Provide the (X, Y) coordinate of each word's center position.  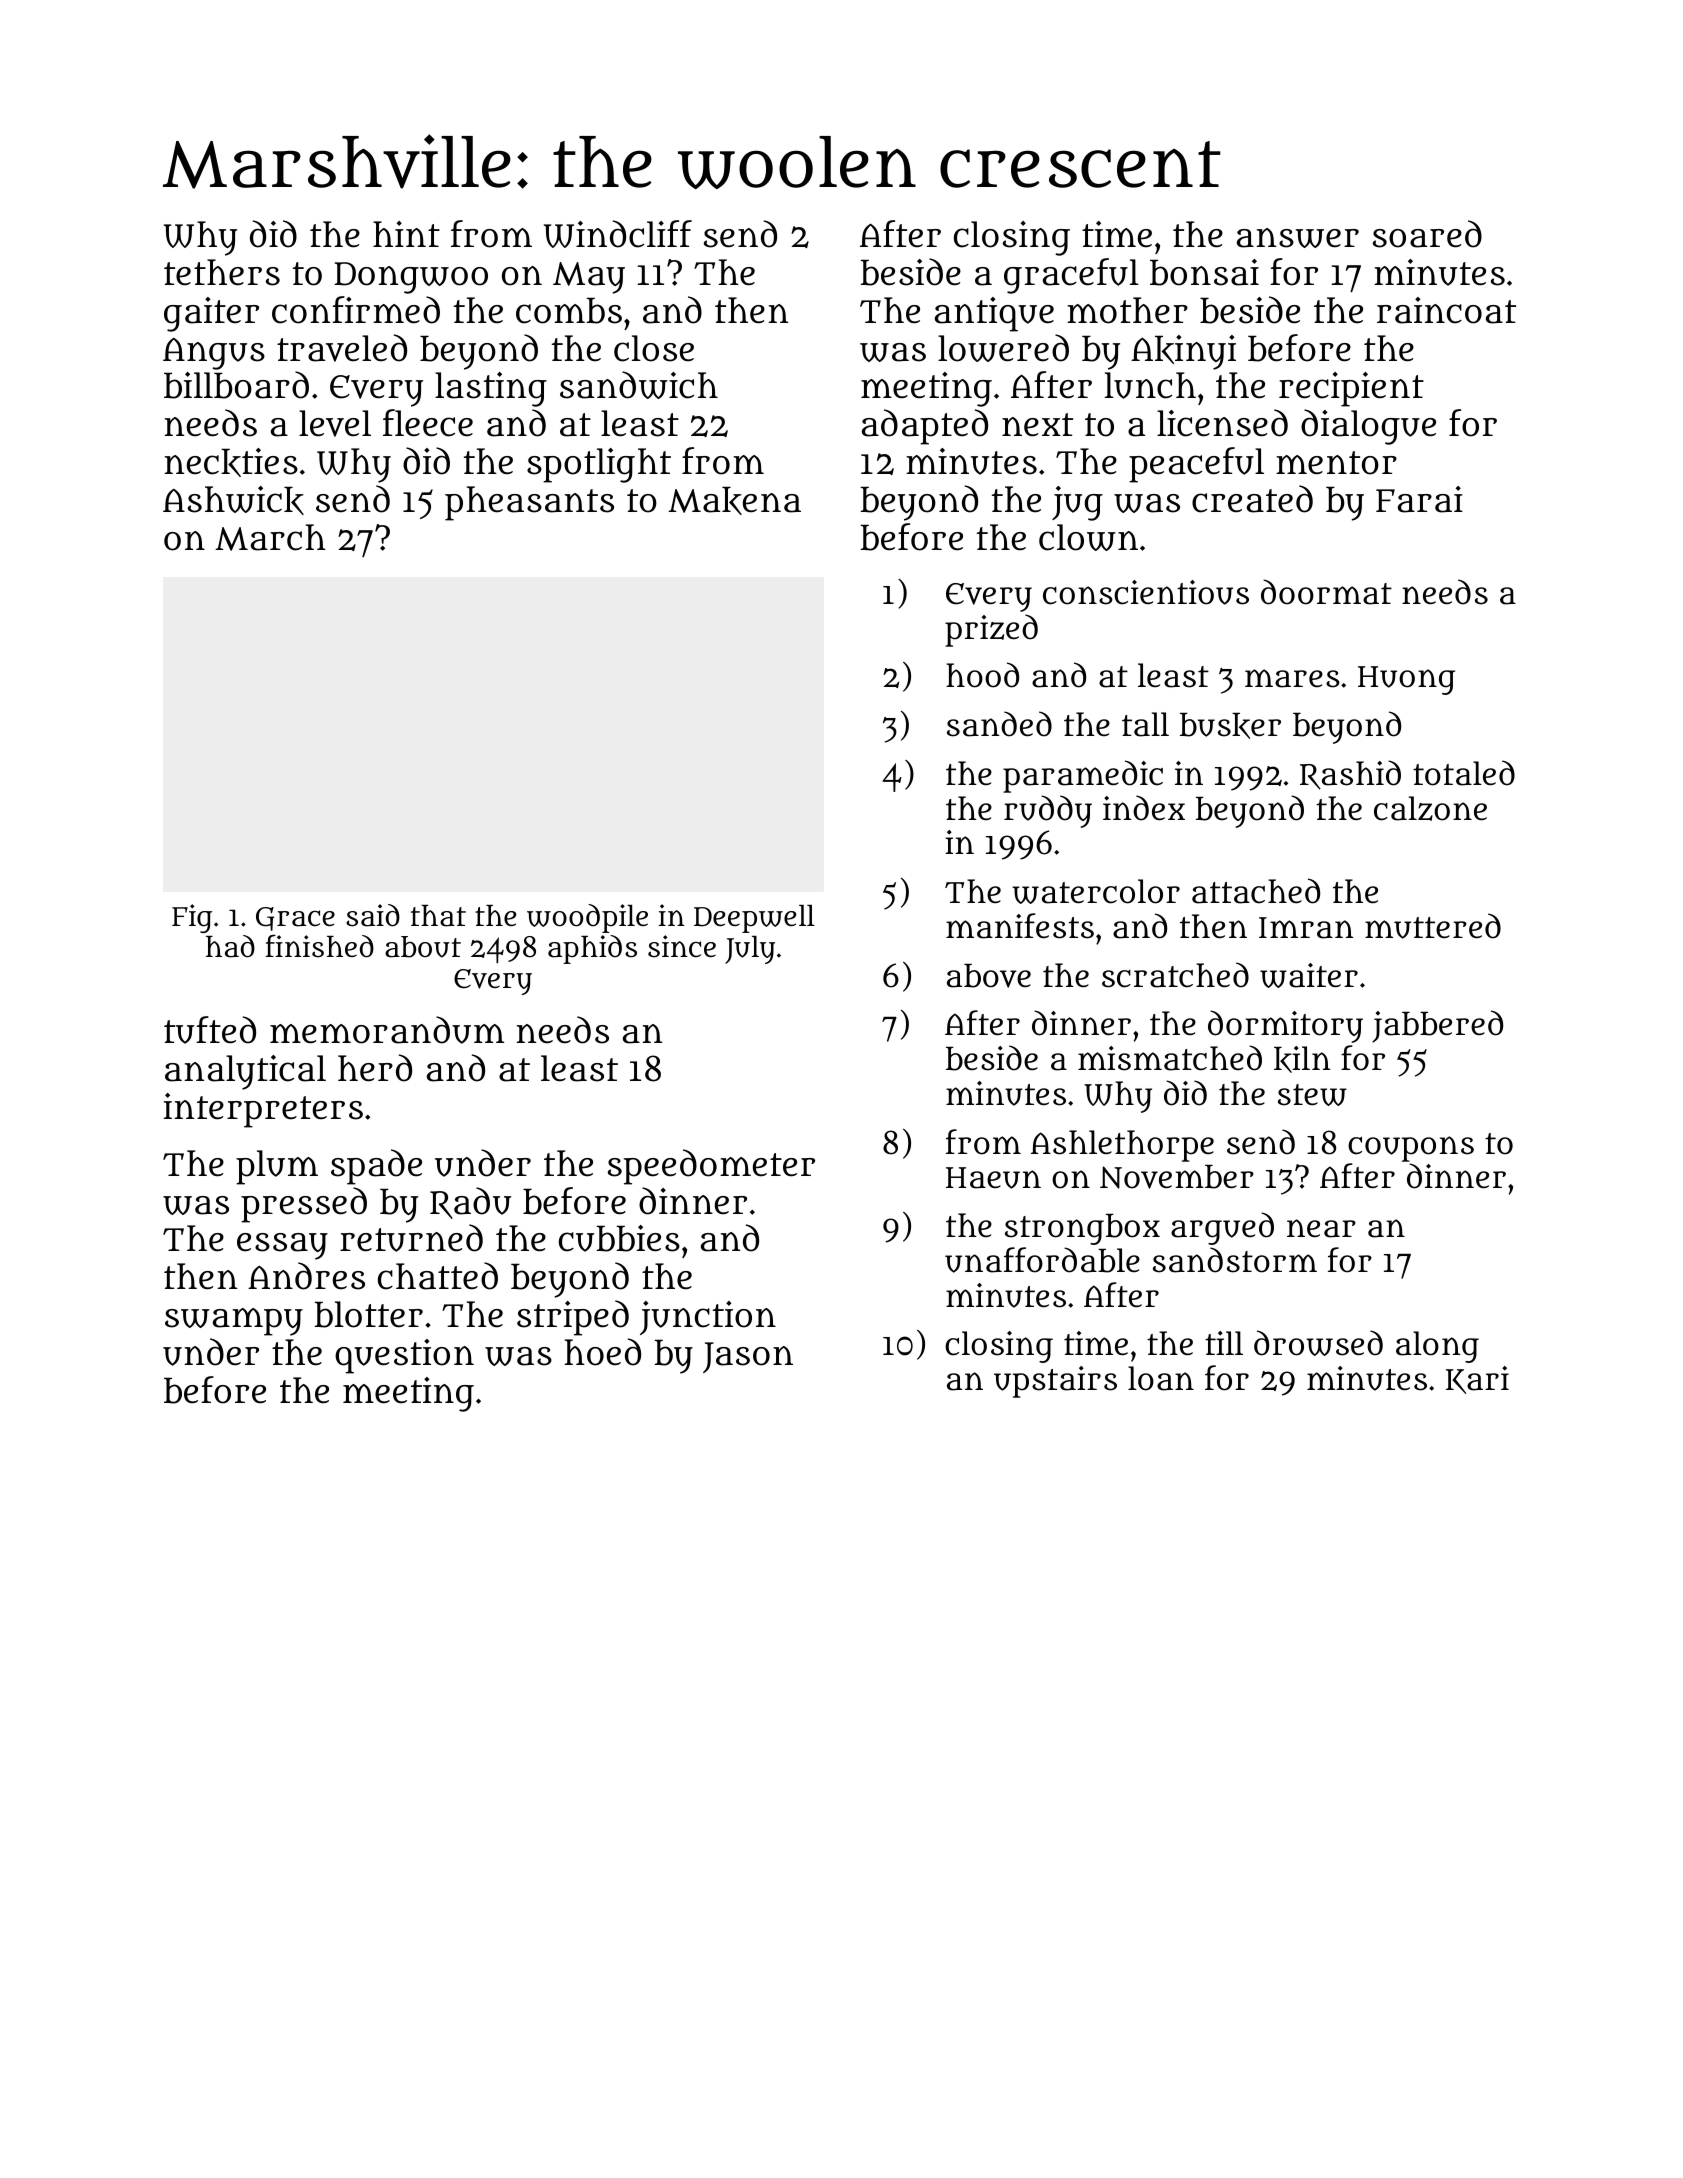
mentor (1336, 463)
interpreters (263, 1110)
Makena (734, 500)
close (654, 348)
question (404, 1356)
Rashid (1350, 775)
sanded (999, 724)
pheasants (529, 503)
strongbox (1082, 1229)
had (230, 946)
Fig (192, 918)
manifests (1020, 926)
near (1321, 1228)
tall (1145, 724)
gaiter (211, 314)
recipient (1351, 389)
